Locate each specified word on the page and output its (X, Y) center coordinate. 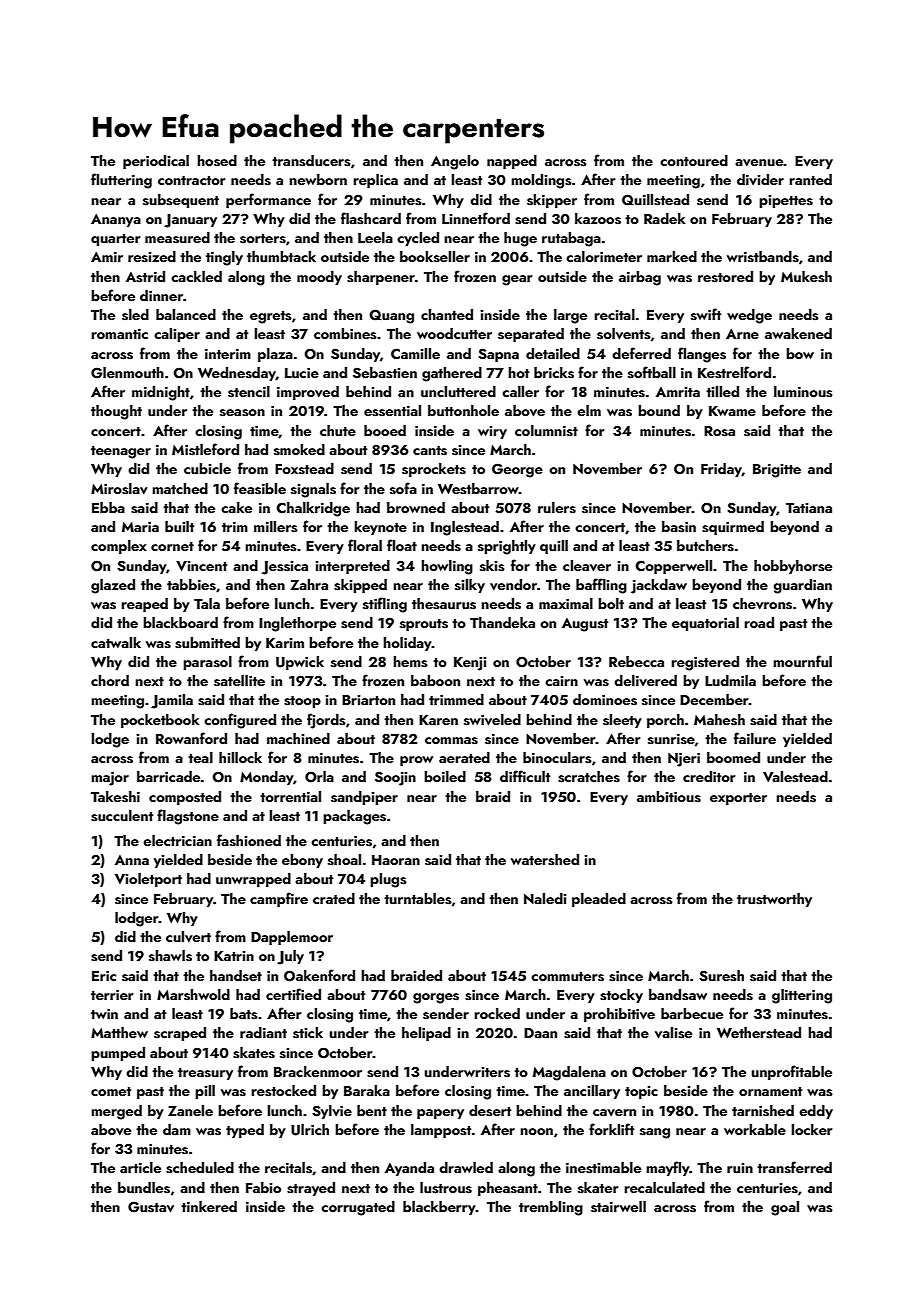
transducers (311, 161)
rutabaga (571, 239)
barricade (168, 776)
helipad (426, 1034)
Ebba (108, 507)
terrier (112, 995)
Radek (665, 218)
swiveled (492, 720)
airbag (640, 278)
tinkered (209, 1206)
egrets (271, 317)
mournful (802, 661)
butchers (705, 546)
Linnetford (476, 218)
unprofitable (791, 1072)
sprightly (507, 547)
